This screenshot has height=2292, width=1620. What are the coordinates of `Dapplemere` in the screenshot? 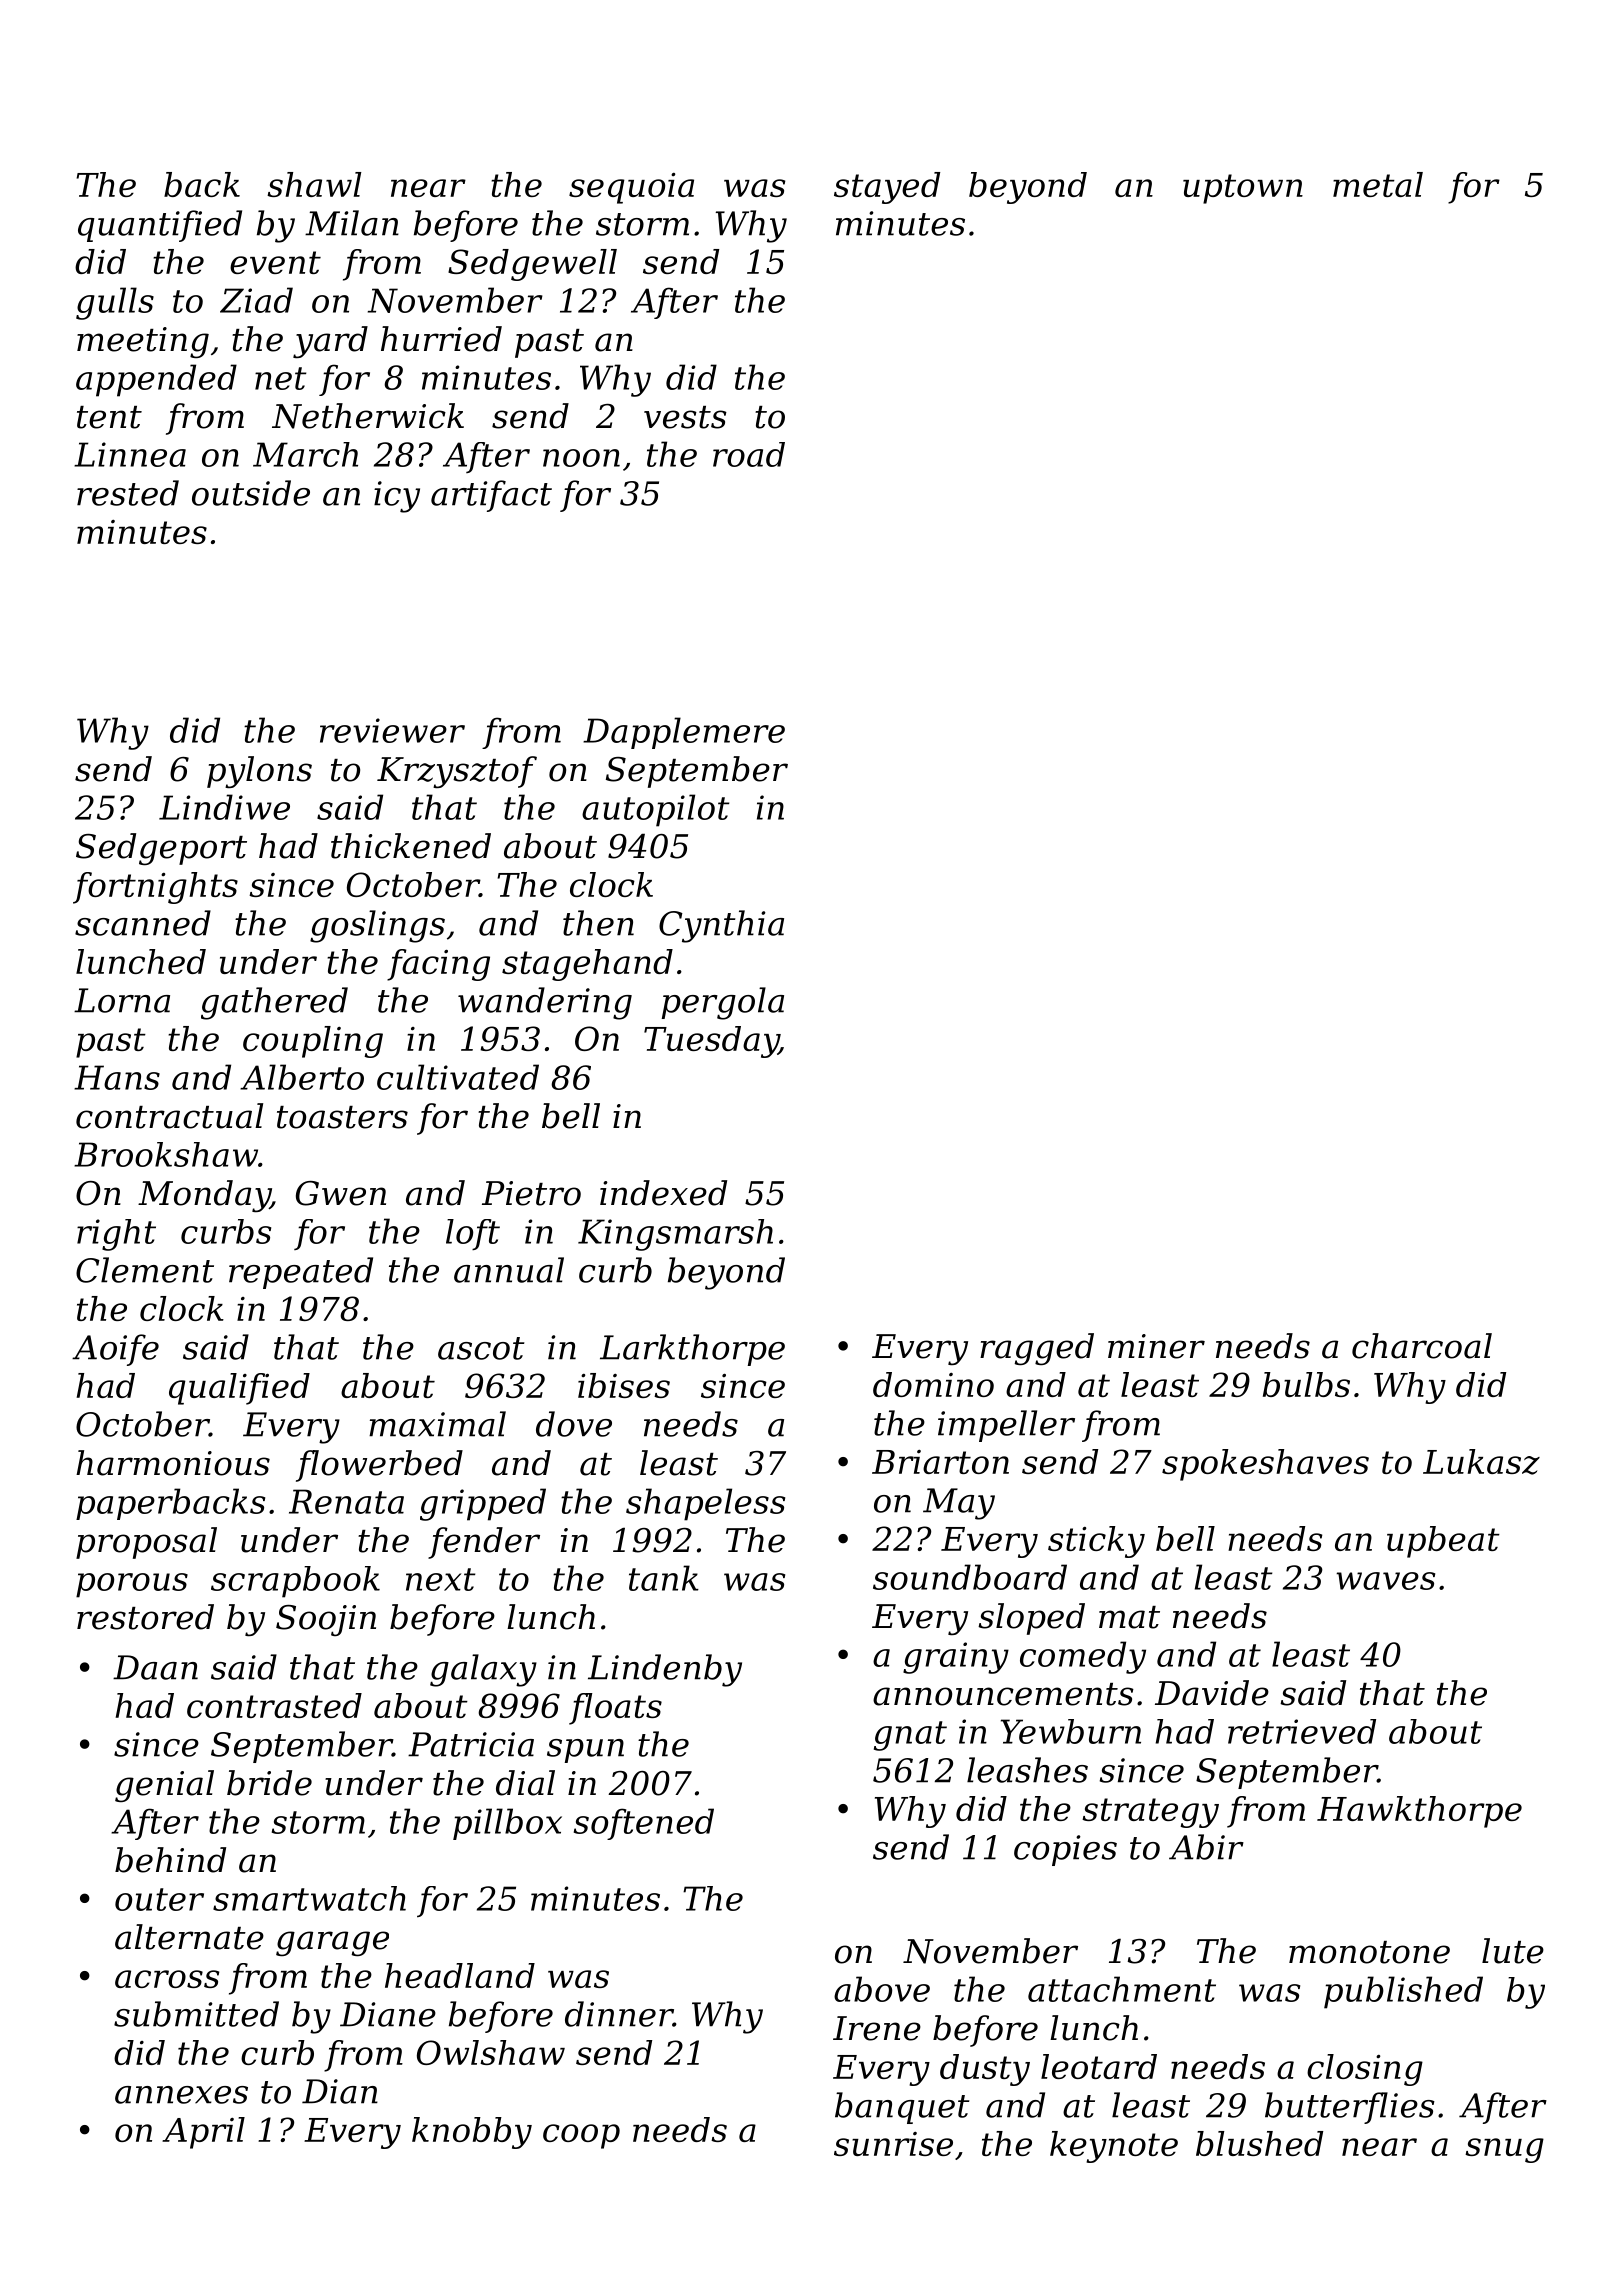 It's located at (684, 733).
